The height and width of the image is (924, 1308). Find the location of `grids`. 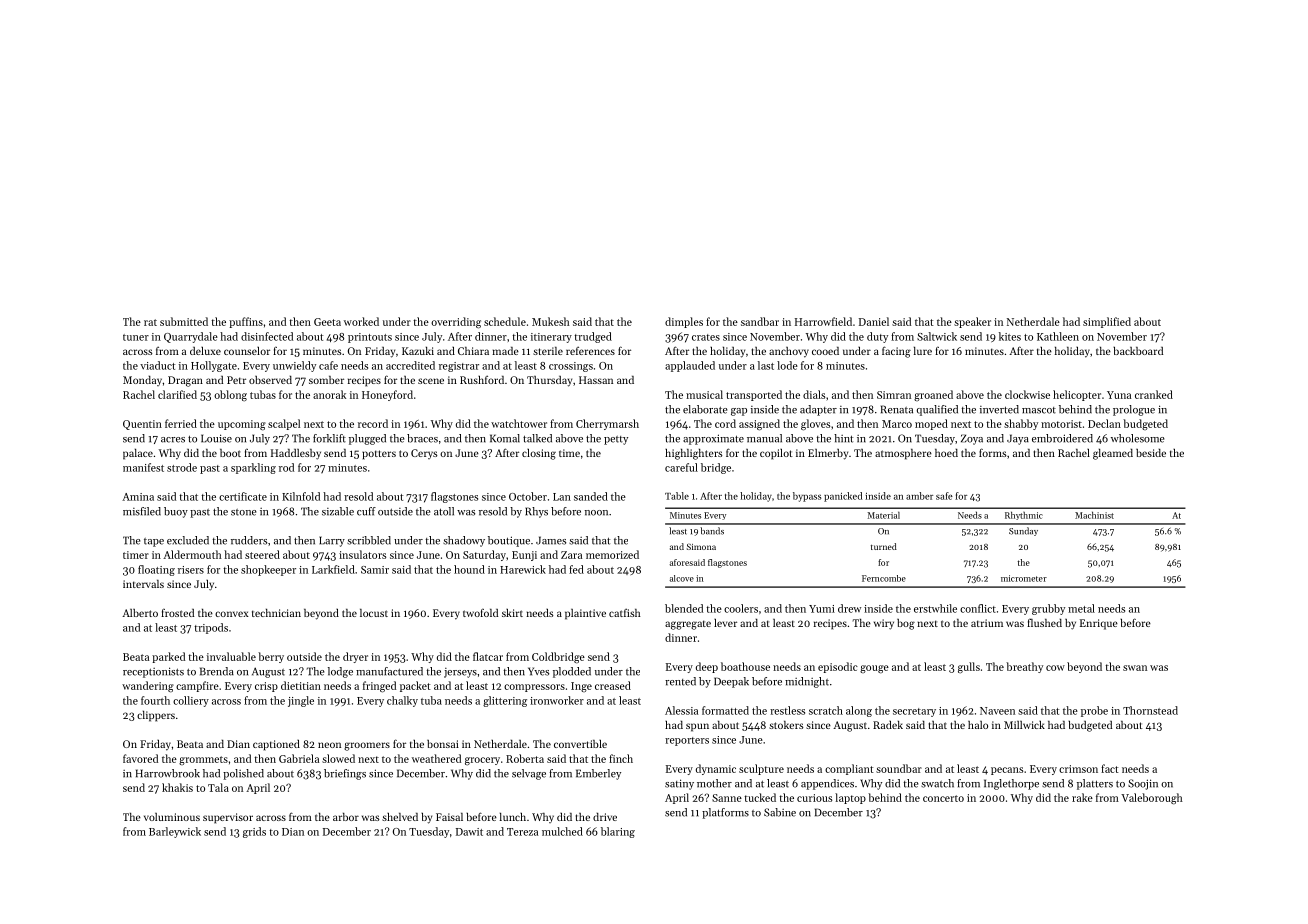

grids is located at coordinates (254, 832).
